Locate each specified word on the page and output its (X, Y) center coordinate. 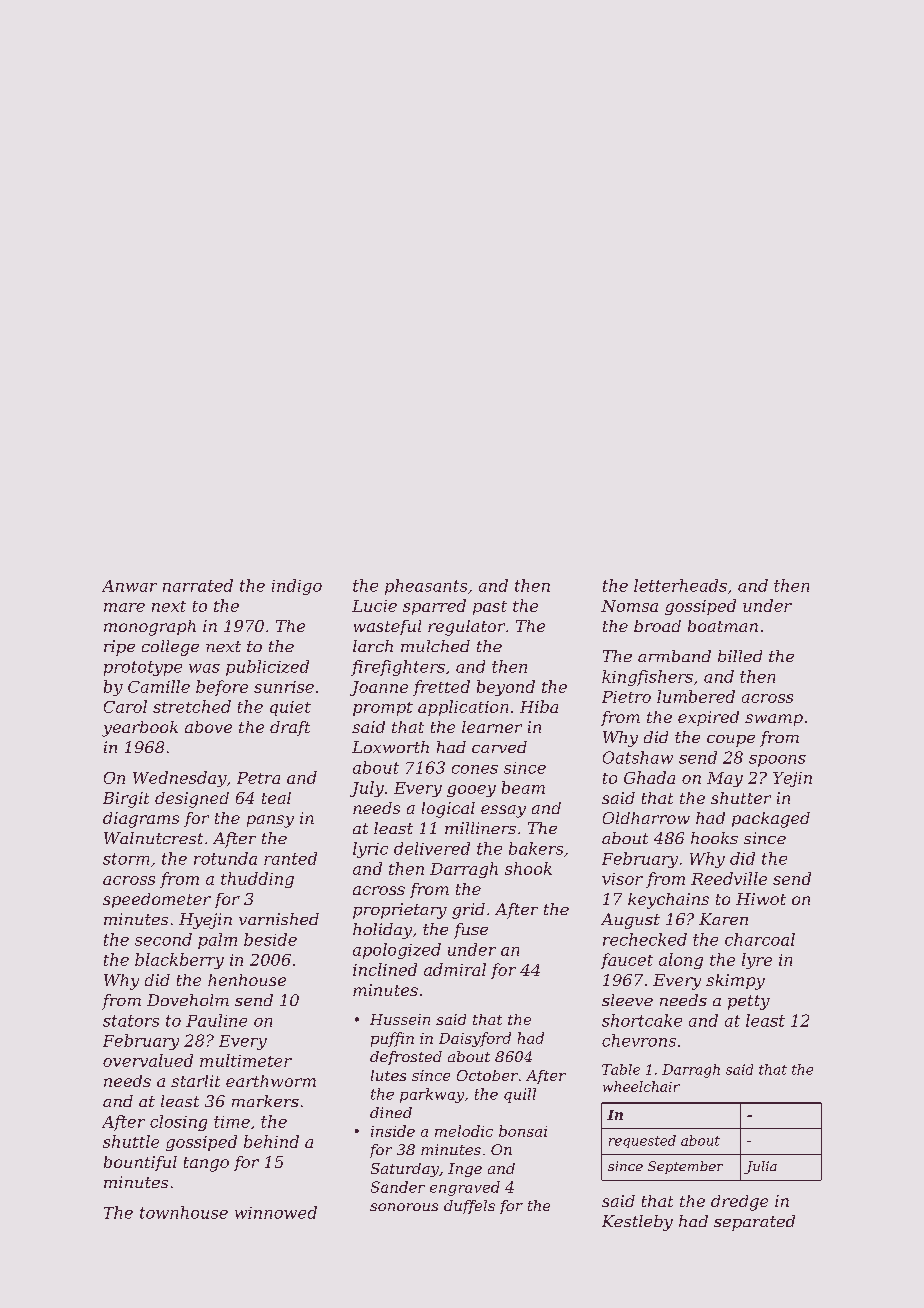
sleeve (627, 1000)
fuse (471, 931)
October (487, 1075)
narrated (198, 585)
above (208, 727)
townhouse (184, 1212)
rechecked (645, 939)
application (463, 708)
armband (674, 656)
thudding (257, 880)
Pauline (216, 1020)
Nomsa (629, 606)
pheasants (426, 587)
